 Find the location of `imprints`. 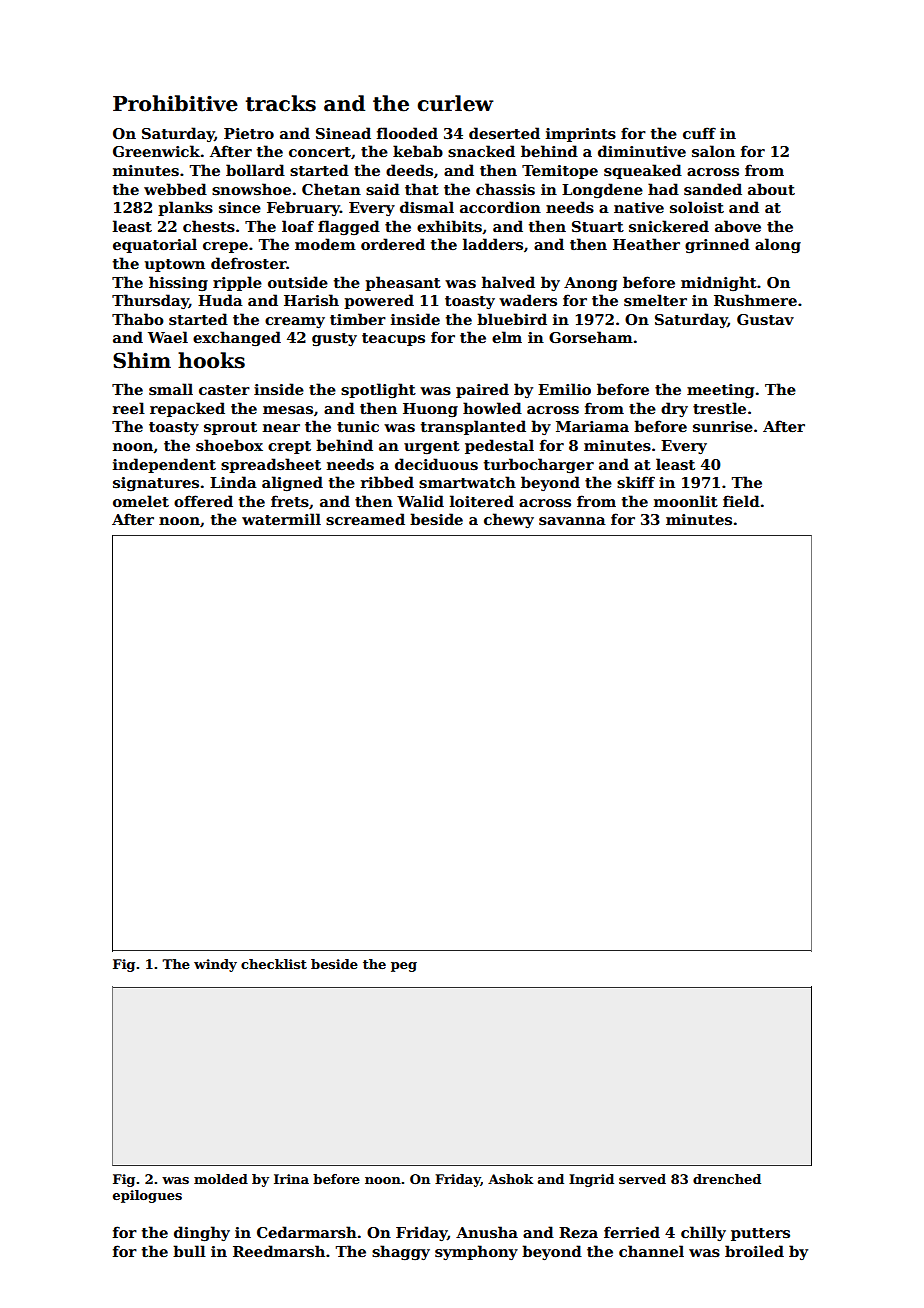

imprints is located at coordinates (581, 135).
